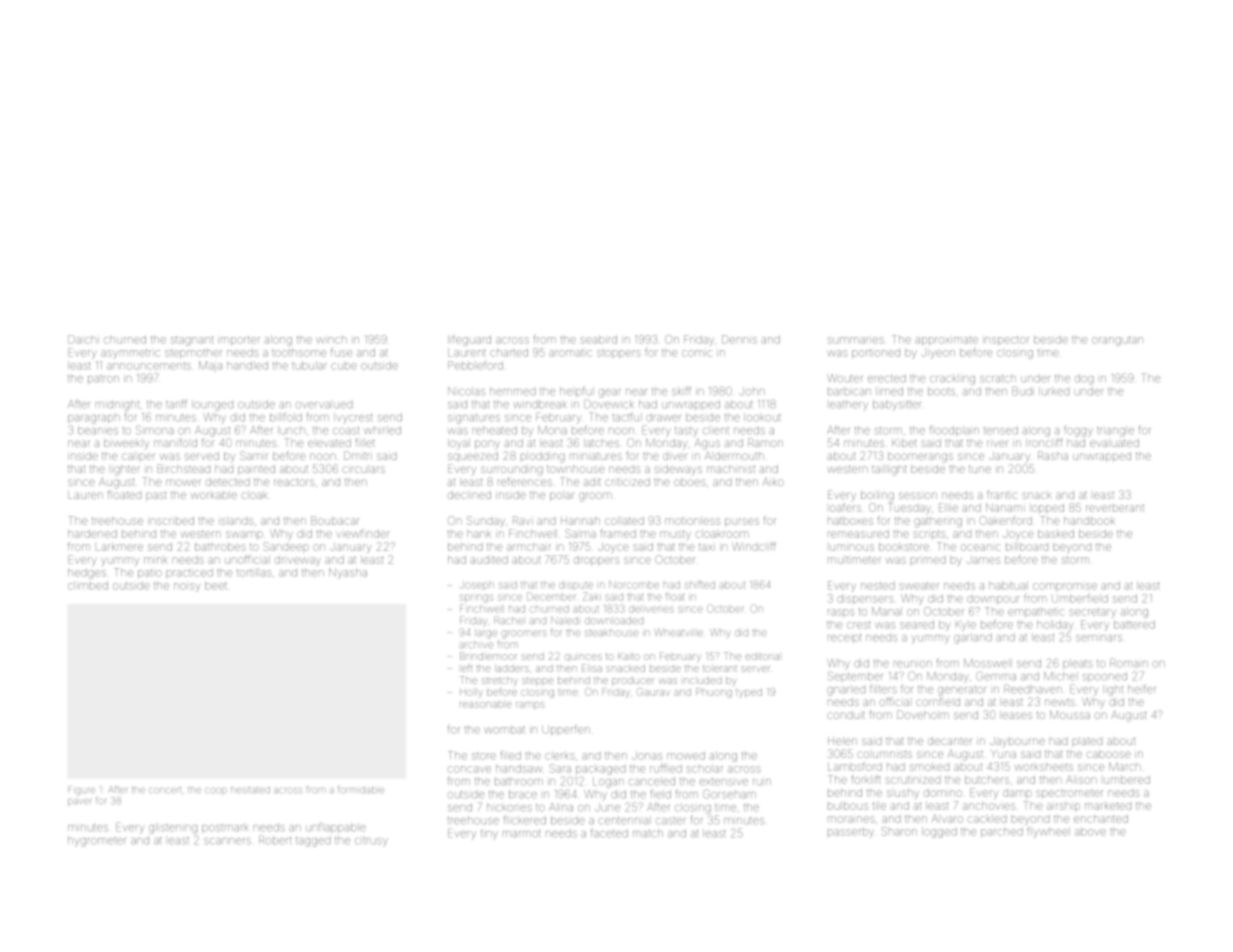 The width and height of the page is (1233, 952). I want to click on Rasha, so click(1053, 455).
